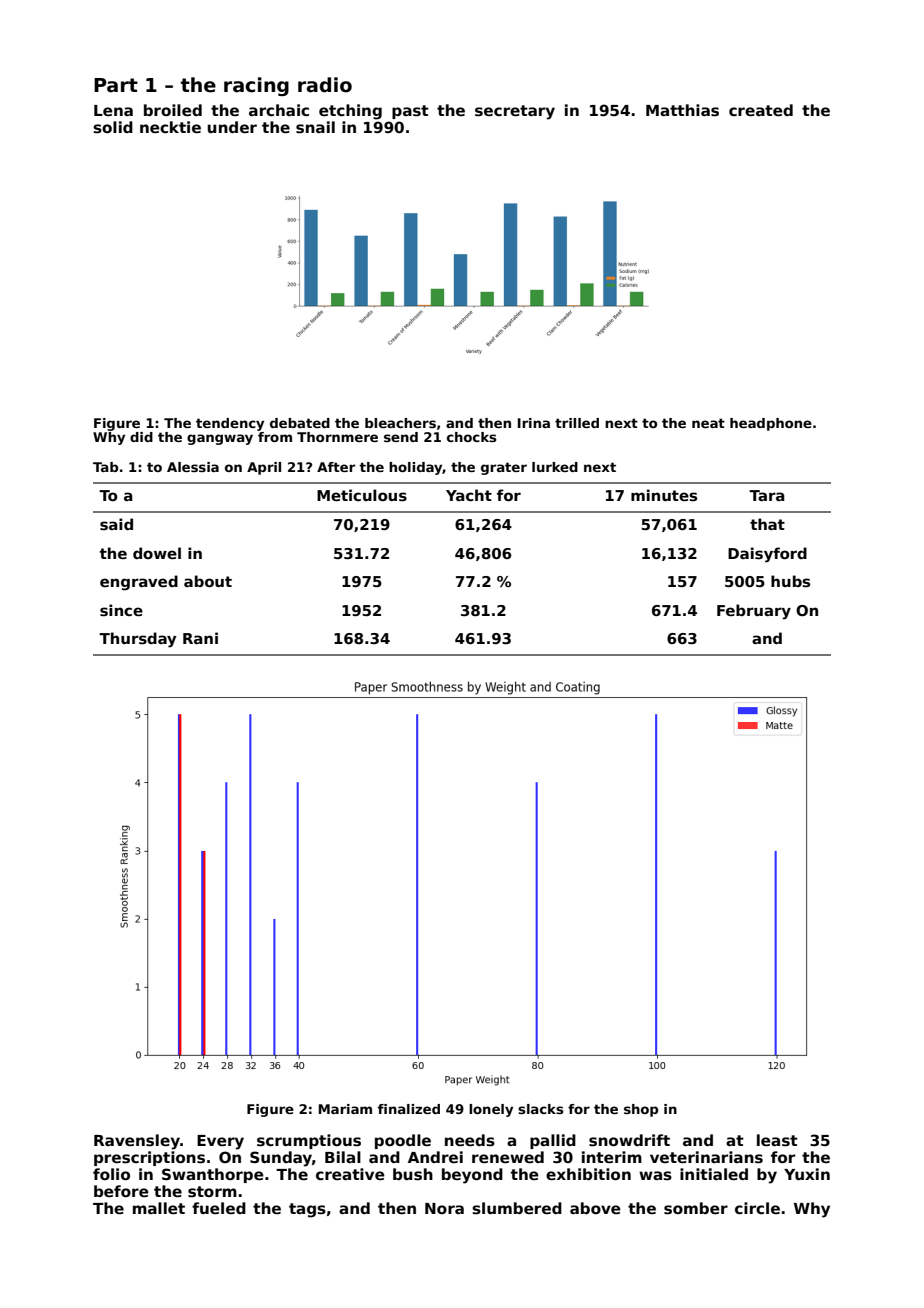  I want to click on finalized, so click(409, 1109).
